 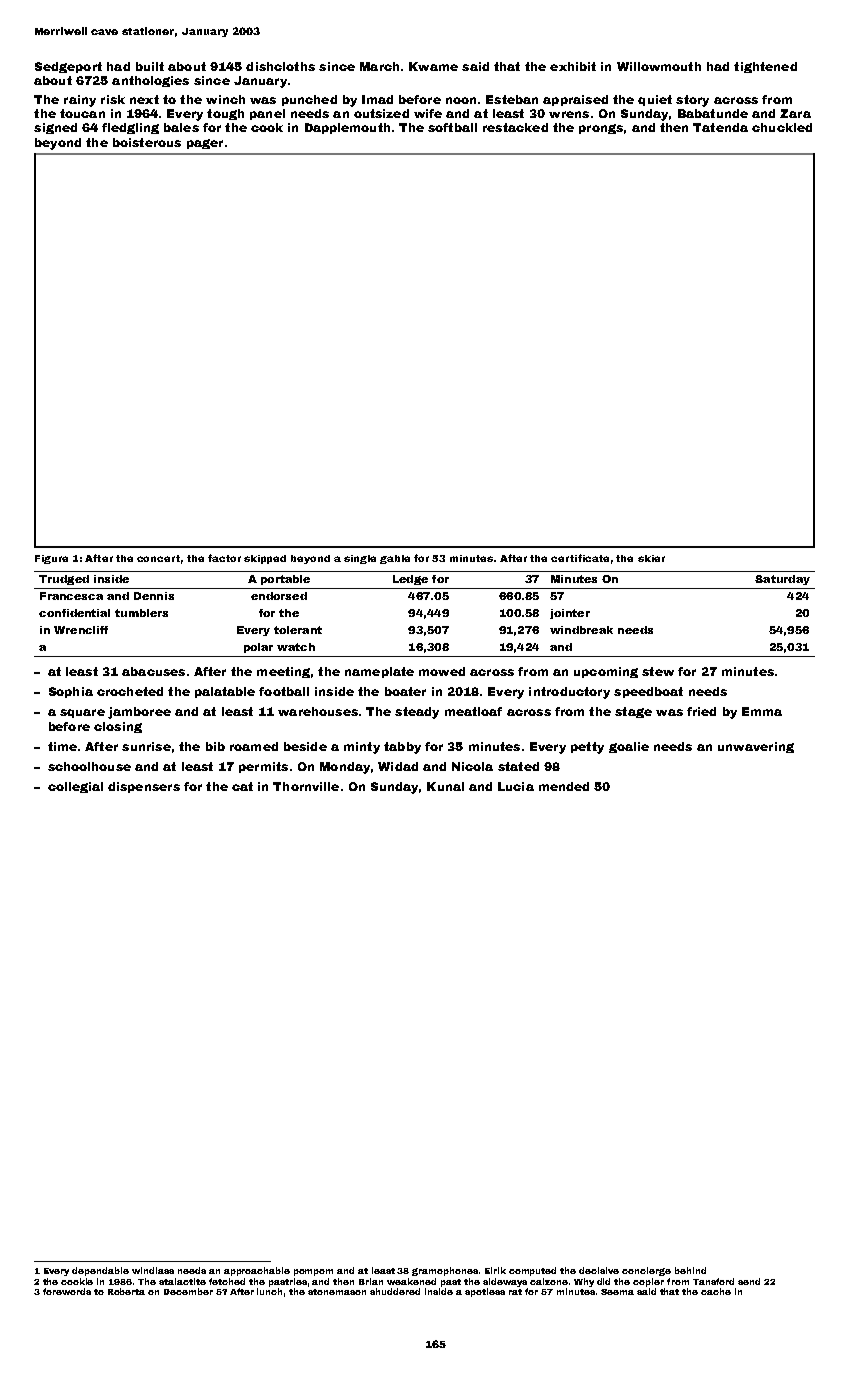 What do you see at coordinates (580, 558) in the screenshot?
I see `certificate` at bounding box center [580, 558].
